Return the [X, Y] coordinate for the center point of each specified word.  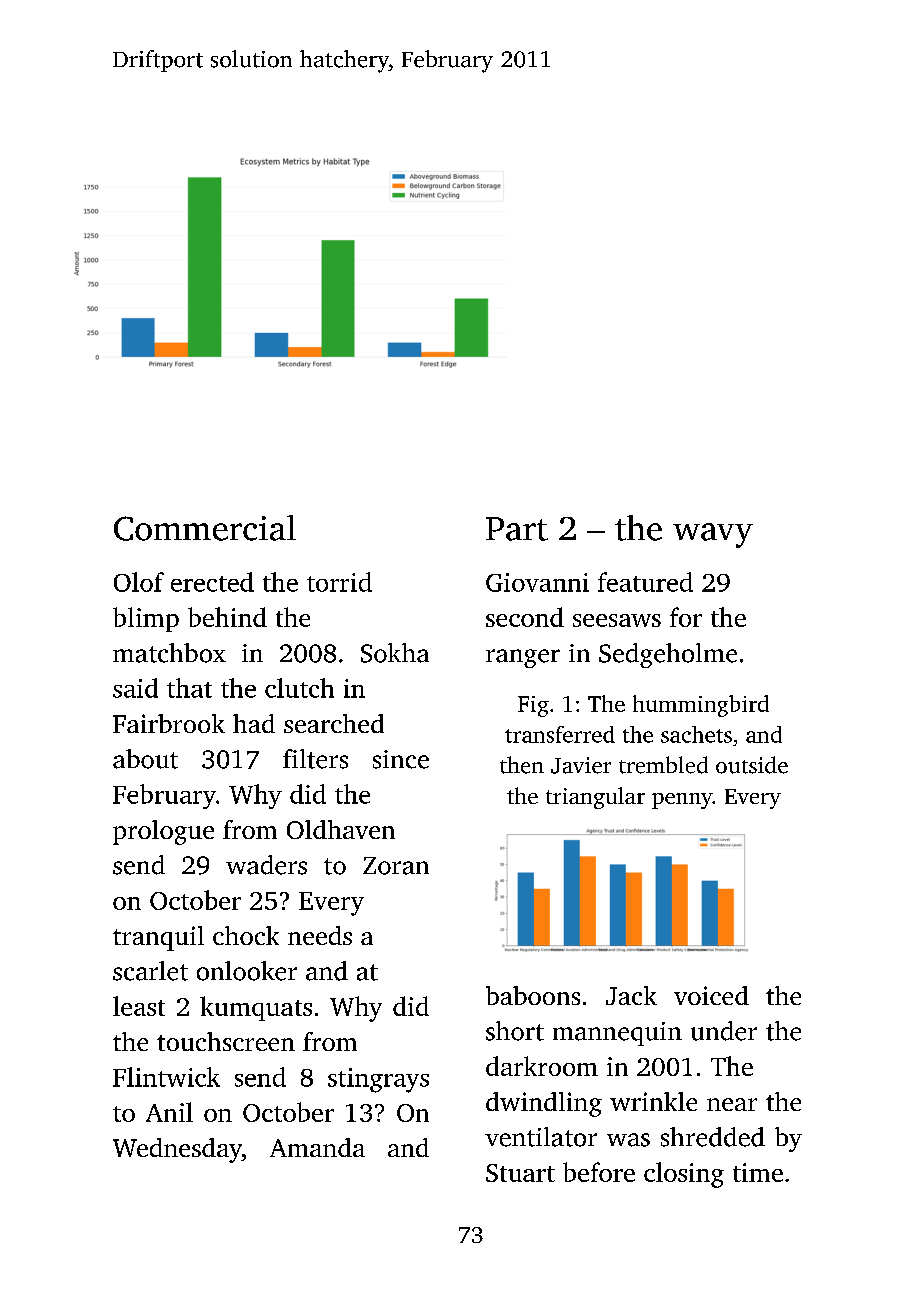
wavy [713, 535]
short [515, 1031]
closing [684, 1175]
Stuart [520, 1173]
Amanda [317, 1147]
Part [517, 529]
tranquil [158, 938]
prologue [163, 832]
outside [752, 765]
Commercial [205, 528]
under [724, 1031]
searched [334, 723]
